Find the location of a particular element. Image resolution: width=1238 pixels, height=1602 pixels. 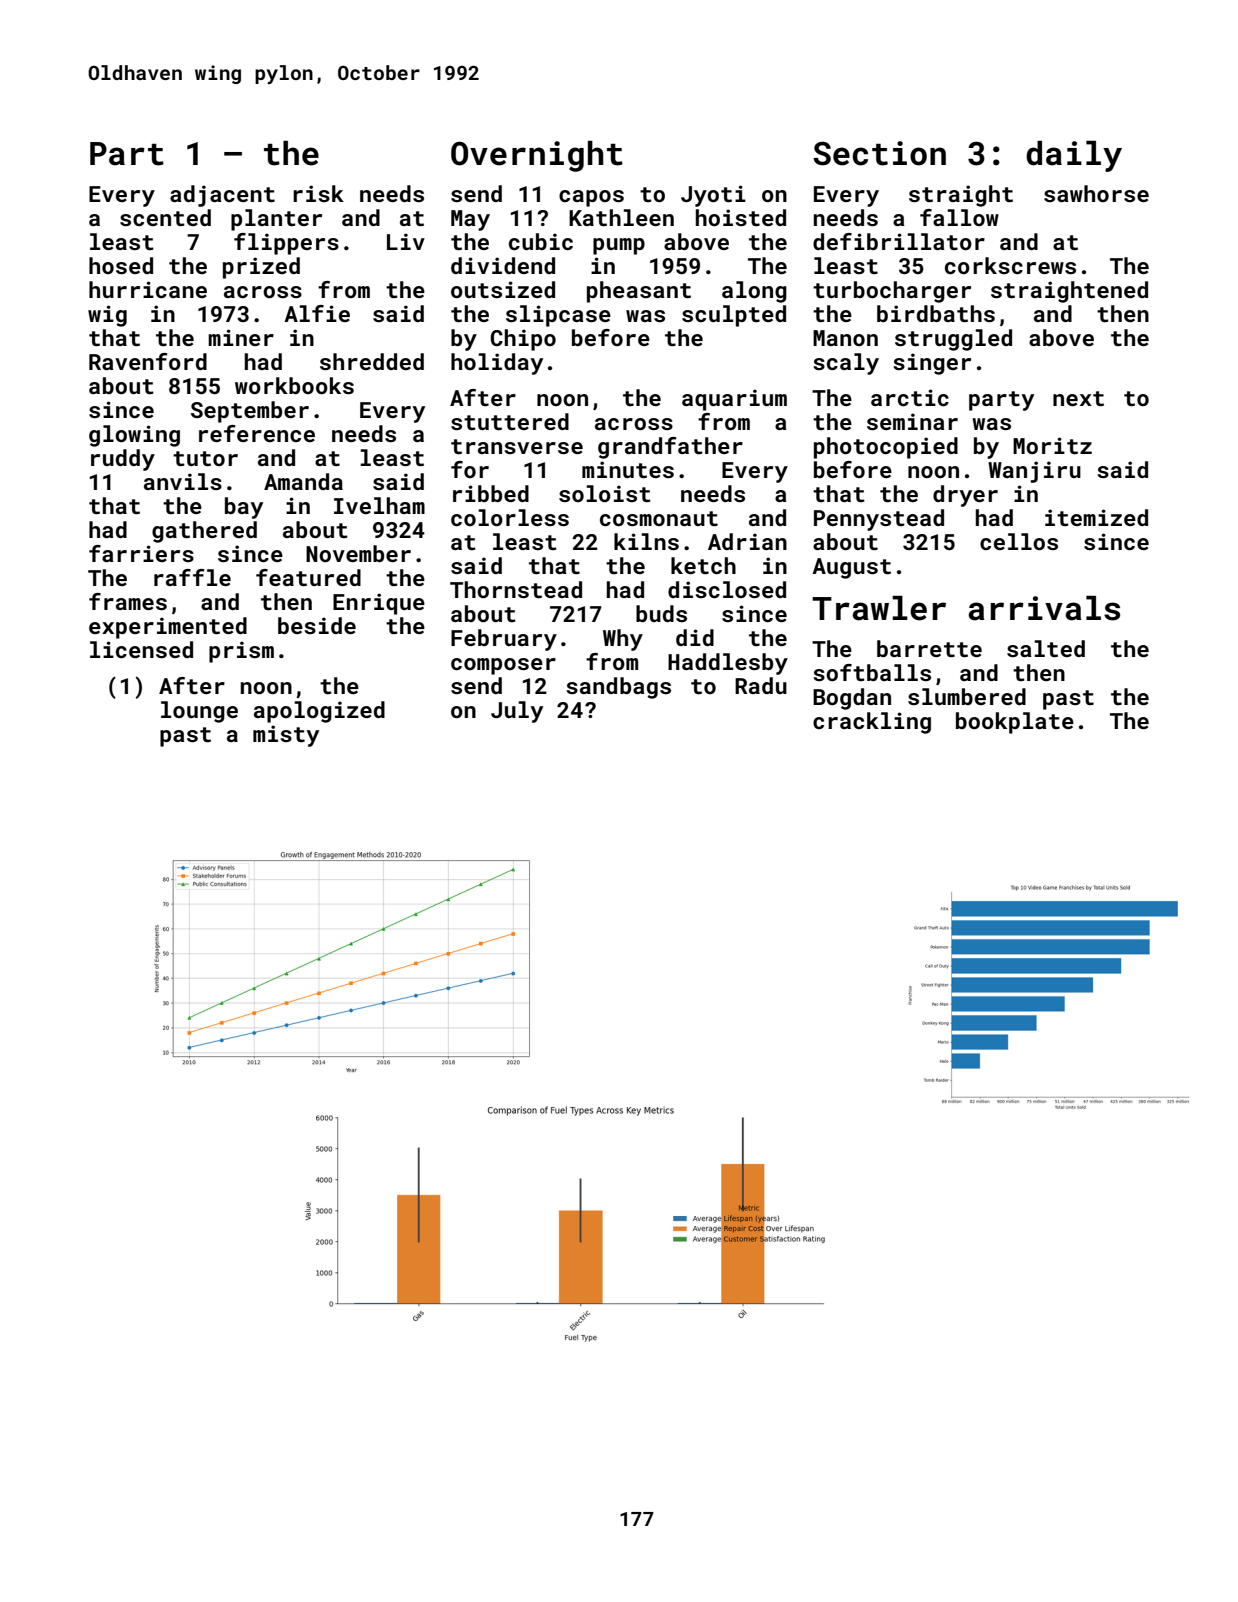

lounge is located at coordinates (199, 712).
